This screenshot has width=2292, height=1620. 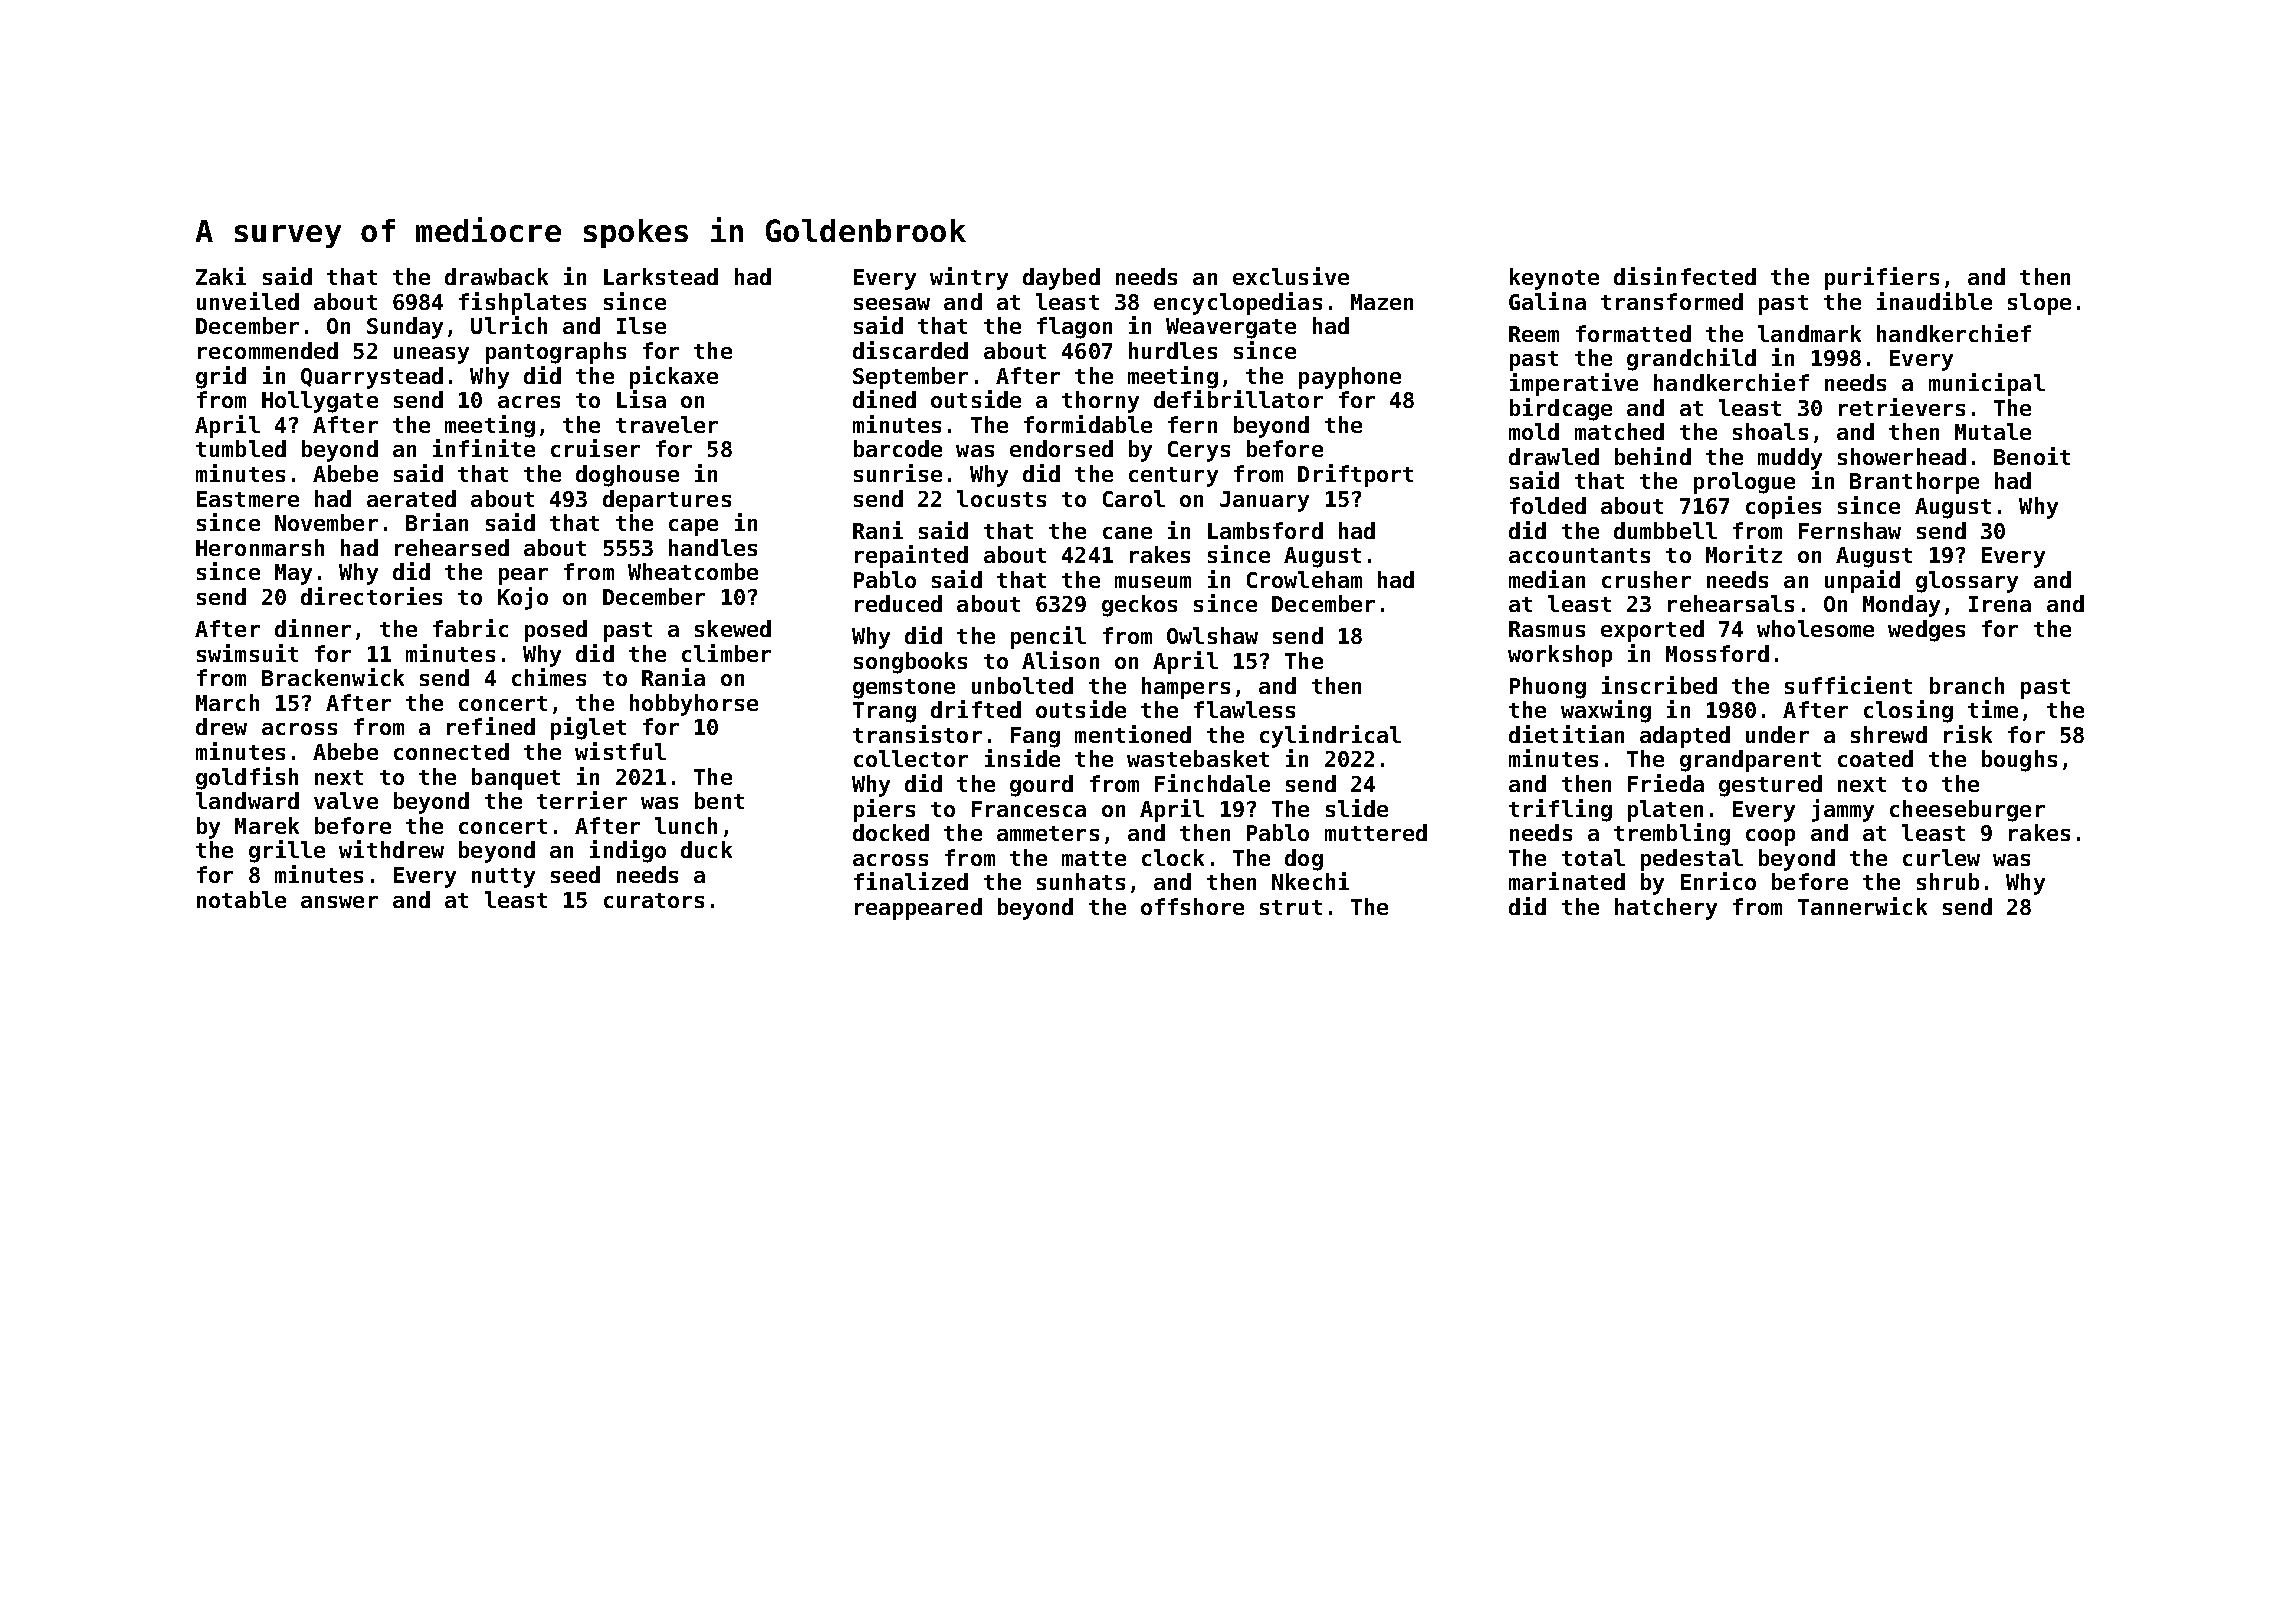 I want to click on repainted, so click(x=911, y=556).
